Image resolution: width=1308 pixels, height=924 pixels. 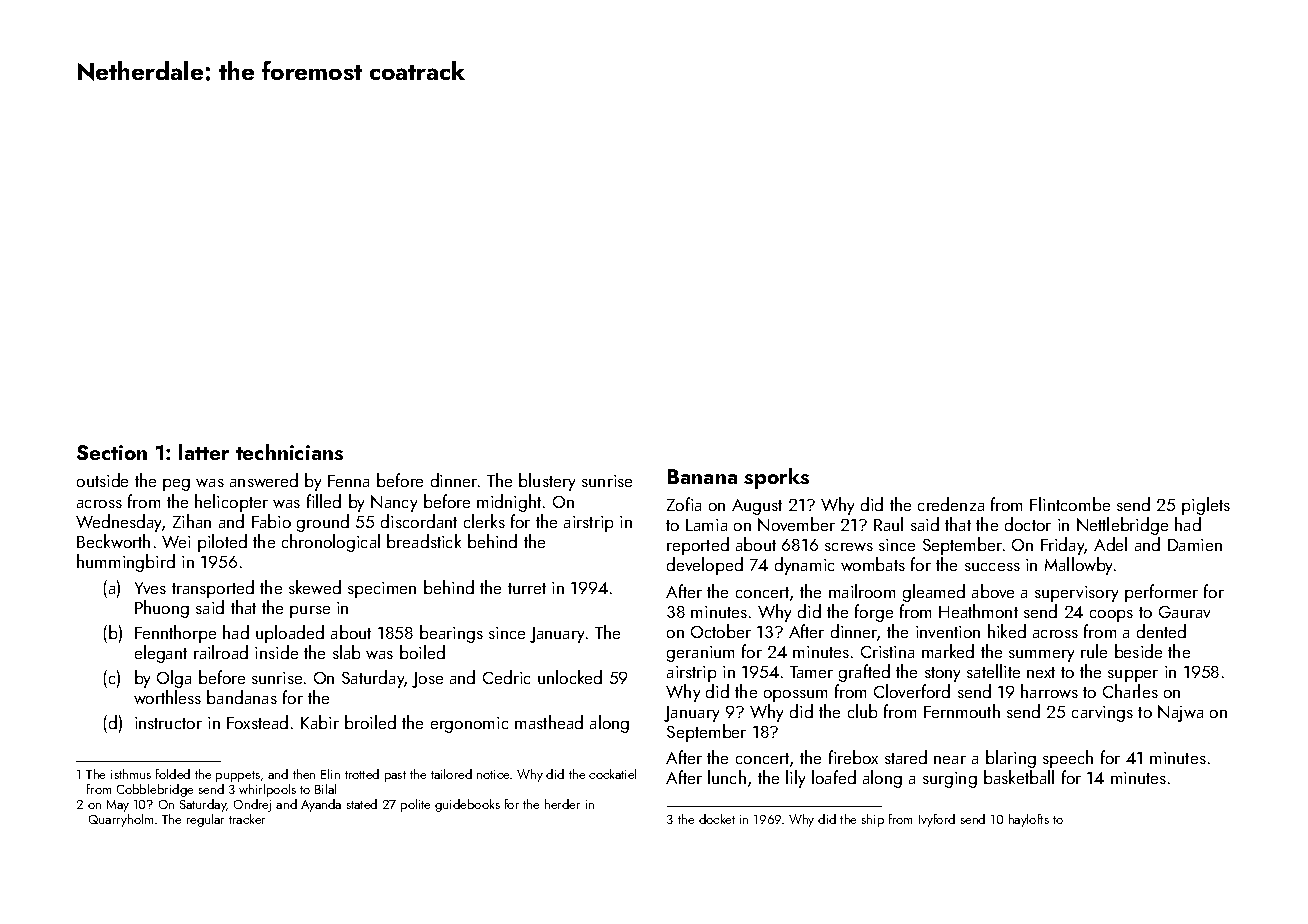 What do you see at coordinates (173, 774) in the image?
I see `folded` at bounding box center [173, 774].
